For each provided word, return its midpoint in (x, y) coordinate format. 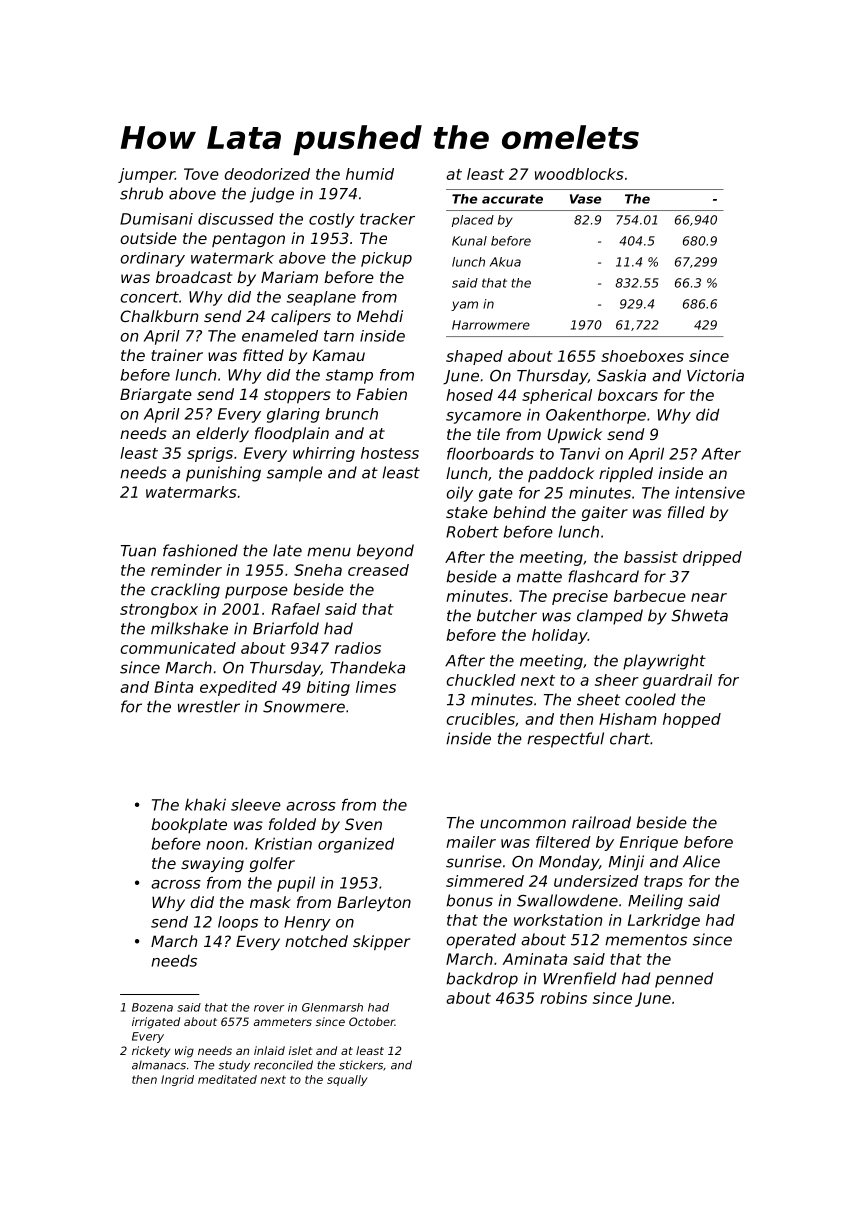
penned (684, 980)
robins (563, 998)
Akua (505, 262)
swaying (212, 864)
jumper (146, 175)
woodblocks (579, 174)
